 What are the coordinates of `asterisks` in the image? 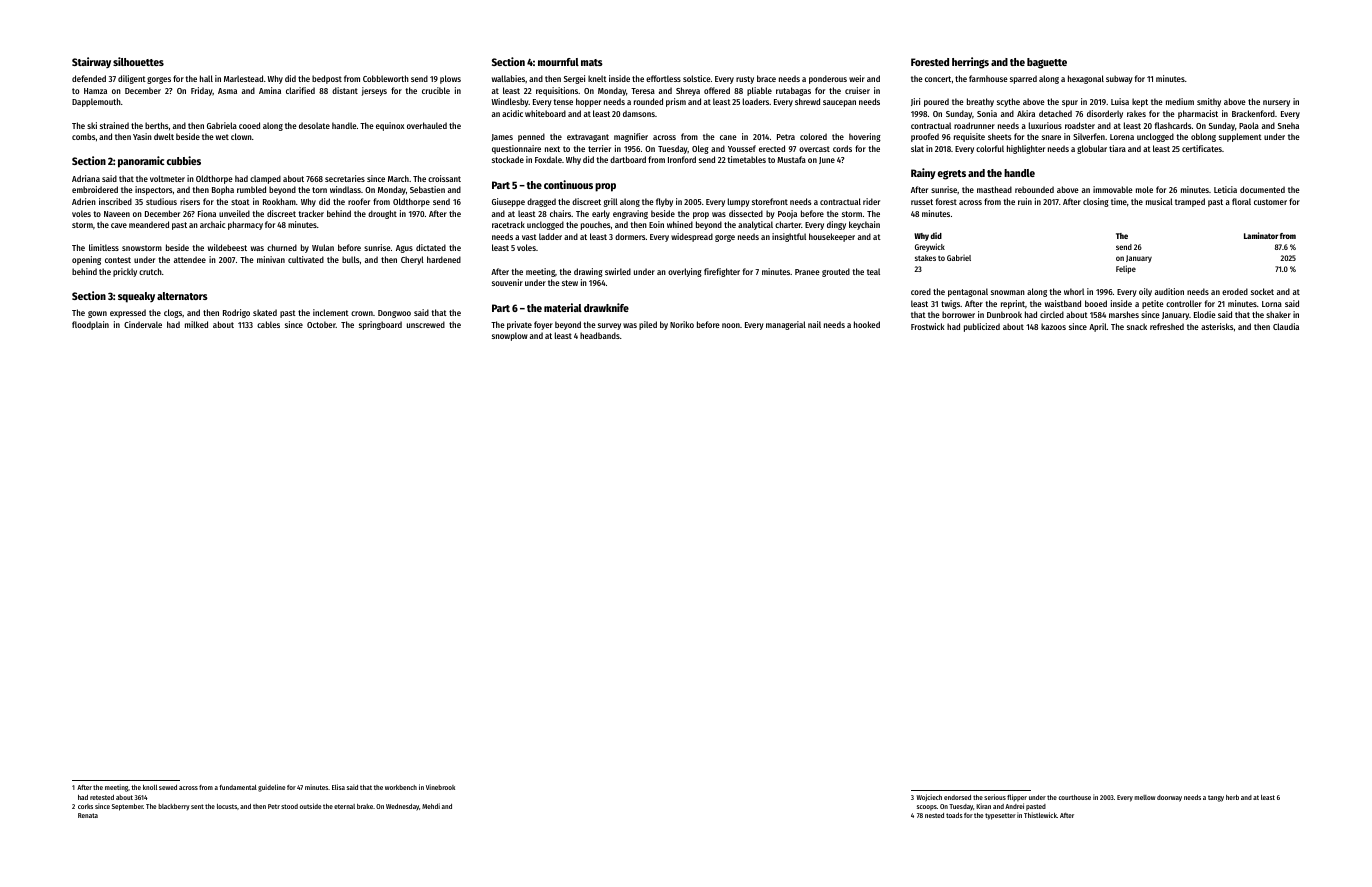 It's located at (1217, 326).
